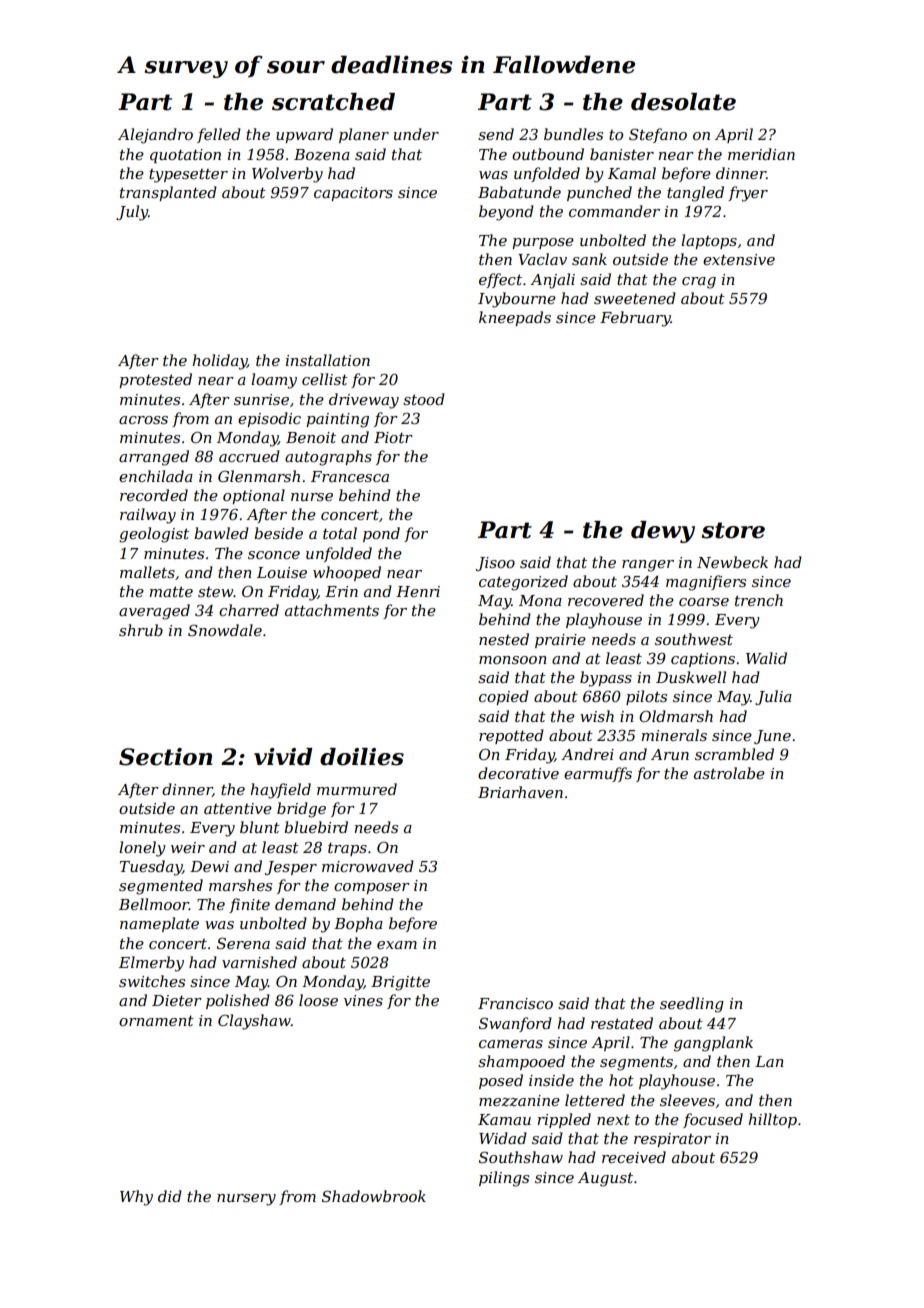 Image resolution: width=924 pixels, height=1308 pixels. Describe the element at coordinates (520, 792) in the page. I see `Briarhaven` at that location.
